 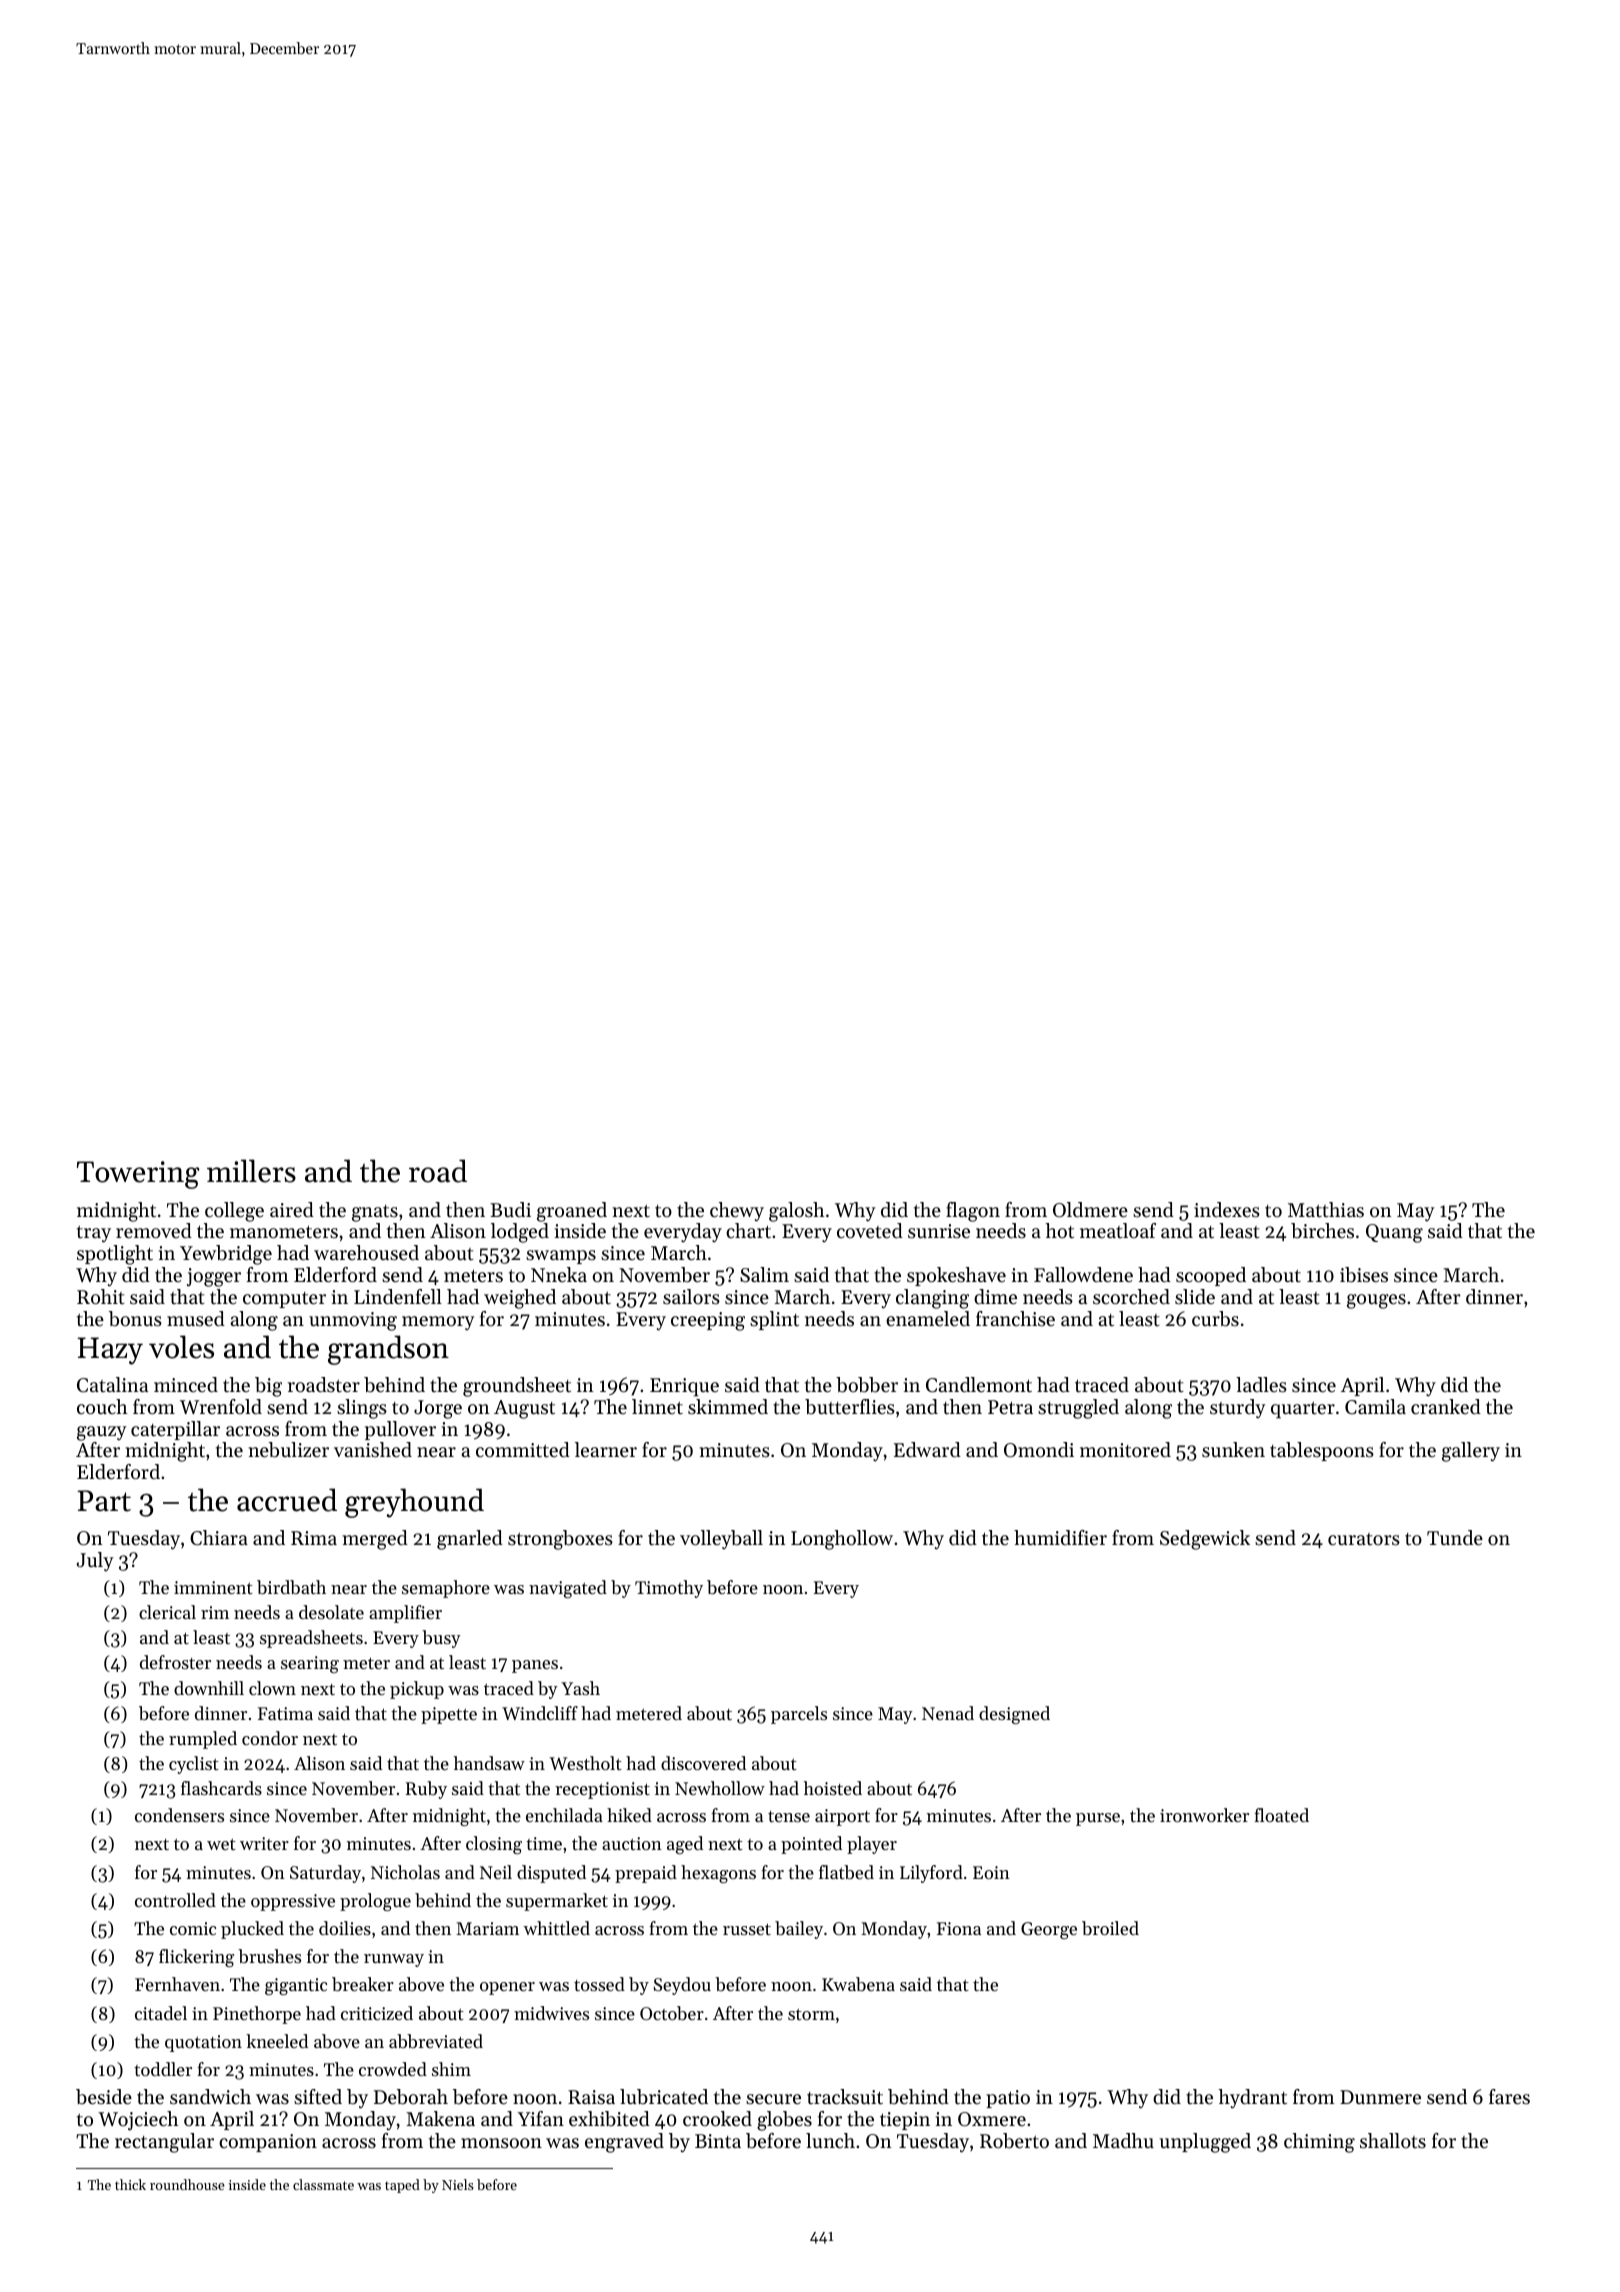 I want to click on thick, so click(x=130, y=2184).
